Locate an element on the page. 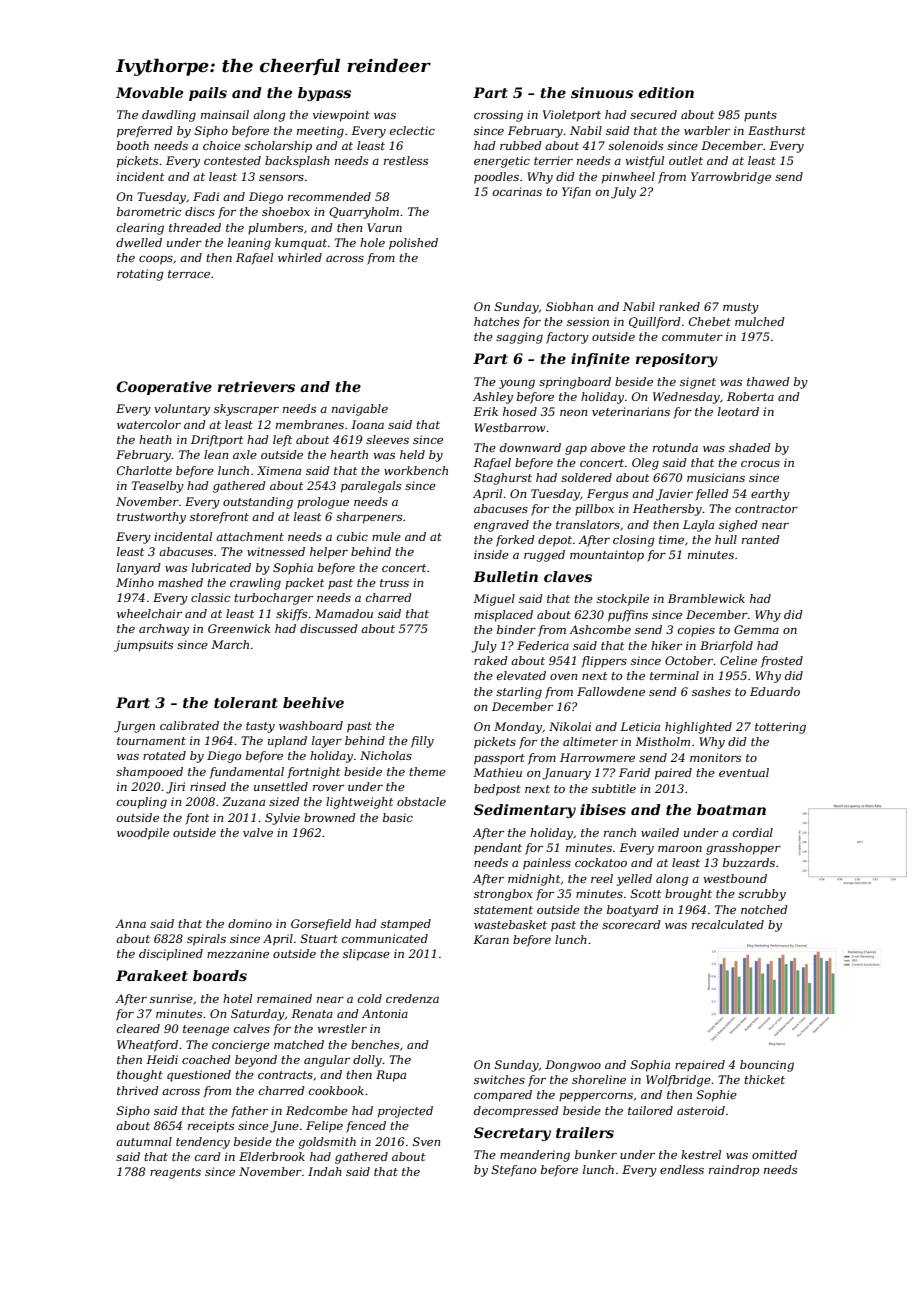 Image resolution: width=924 pixels, height=1308 pixels. navigable is located at coordinates (360, 410).
